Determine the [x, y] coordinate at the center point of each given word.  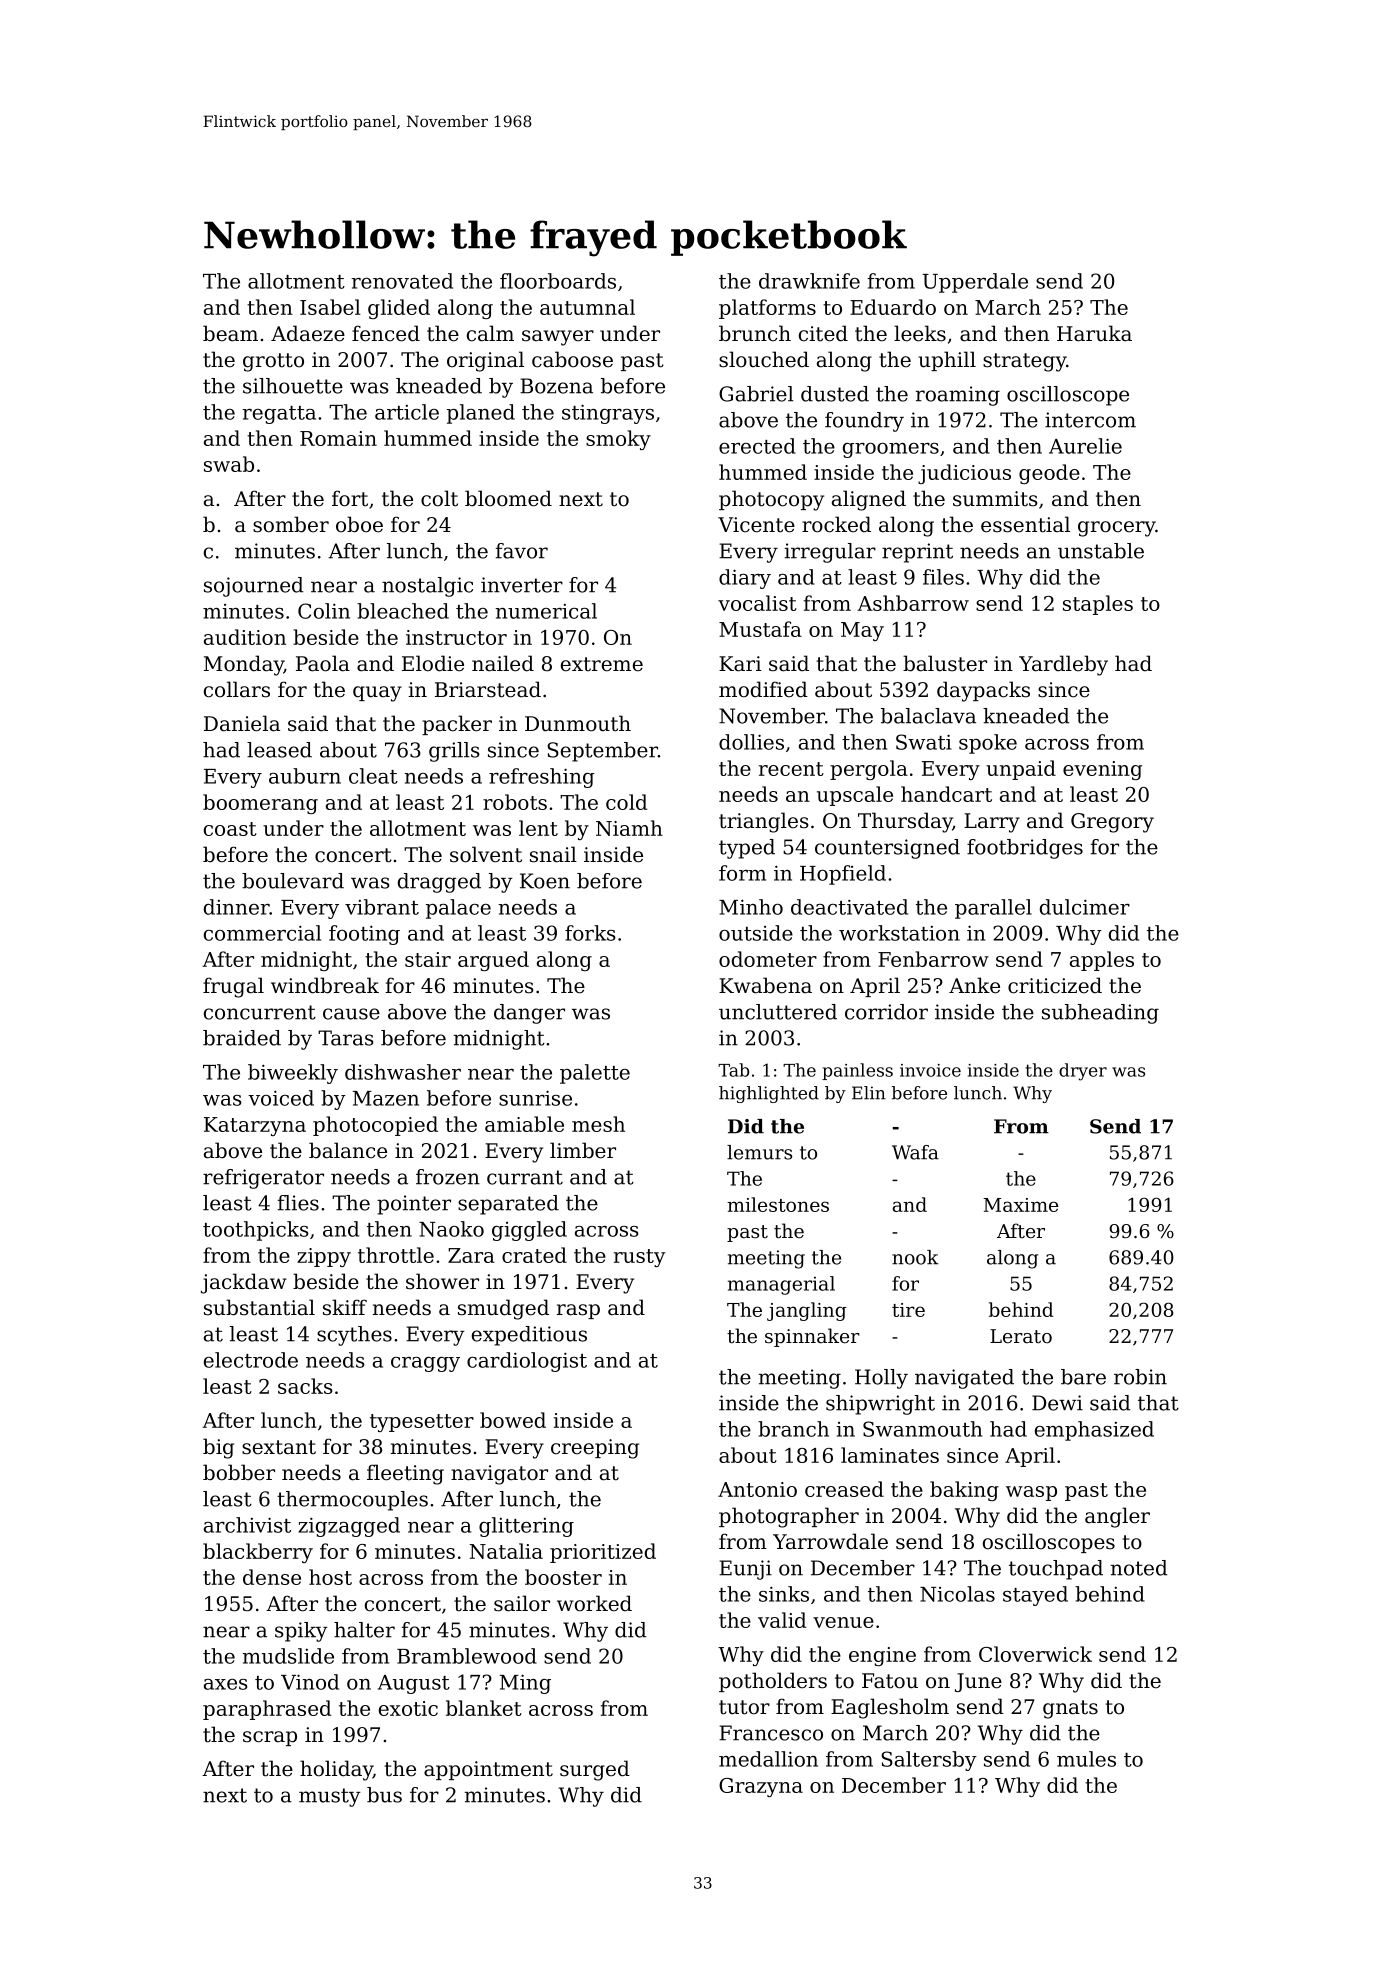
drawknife [809, 281]
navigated [964, 1379]
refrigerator [263, 1179]
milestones [778, 1204]
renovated [402, 281]
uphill [947, 361]
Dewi [1057, 1403]
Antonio [757, 1489]
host [330, 1577]
